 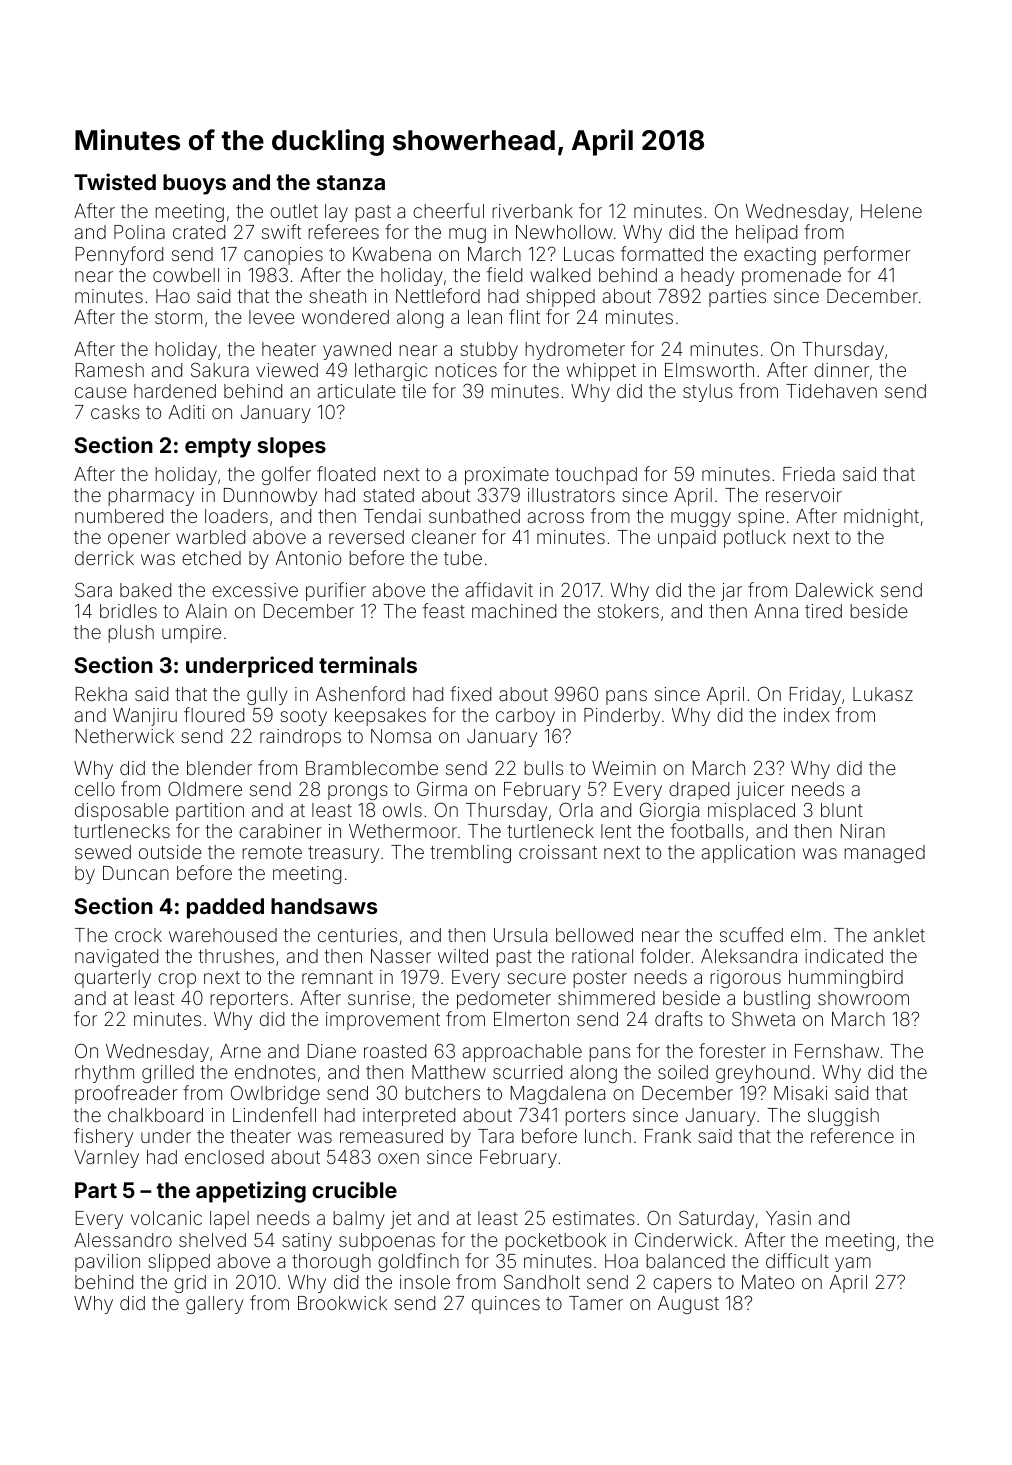 What do you see at coordinates (470, 693) in the image?
I see `fixed` at bounding box center [470, 693].
